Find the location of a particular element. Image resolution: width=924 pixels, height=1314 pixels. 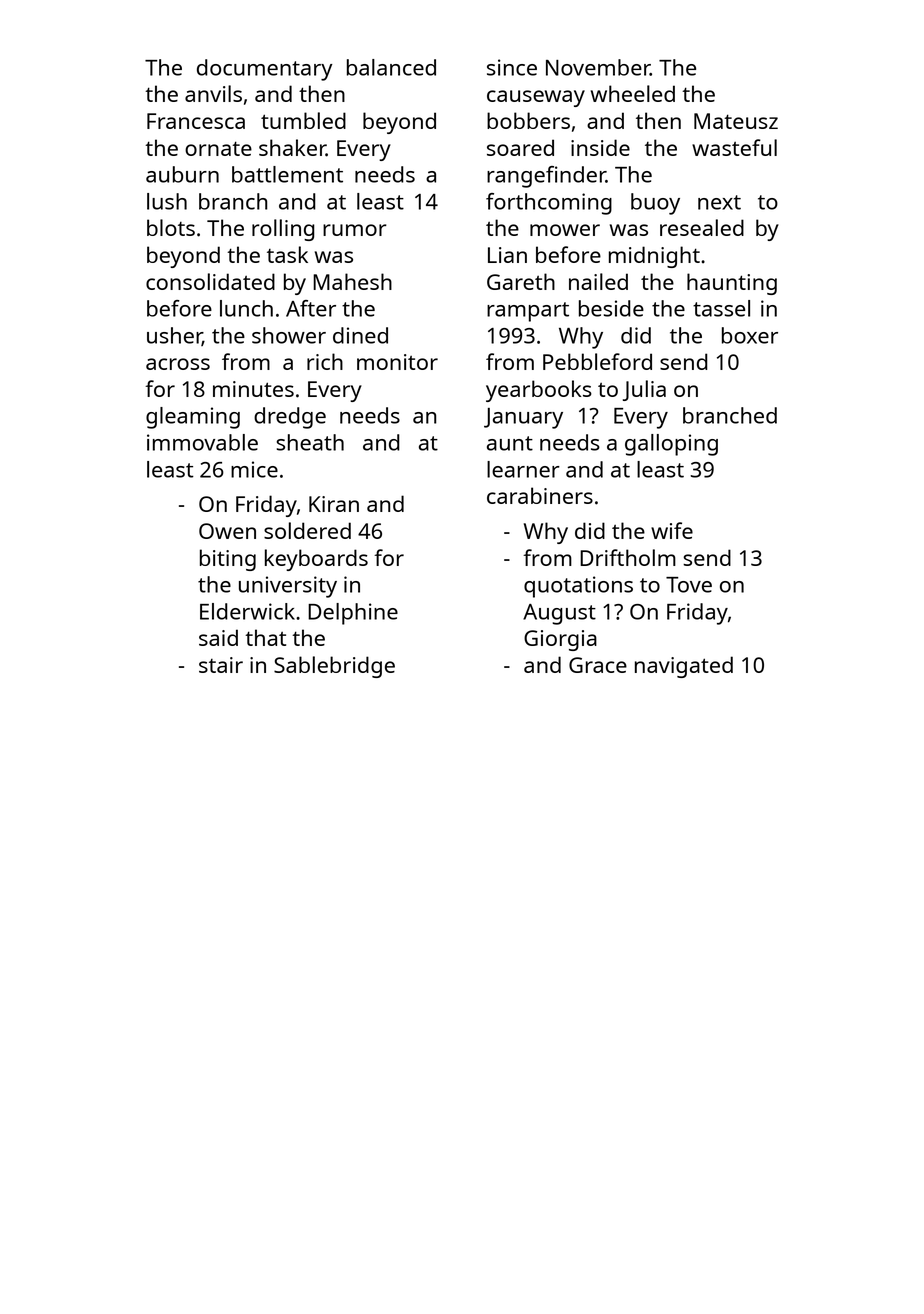

boxer is located at coordinates (750, 335).
